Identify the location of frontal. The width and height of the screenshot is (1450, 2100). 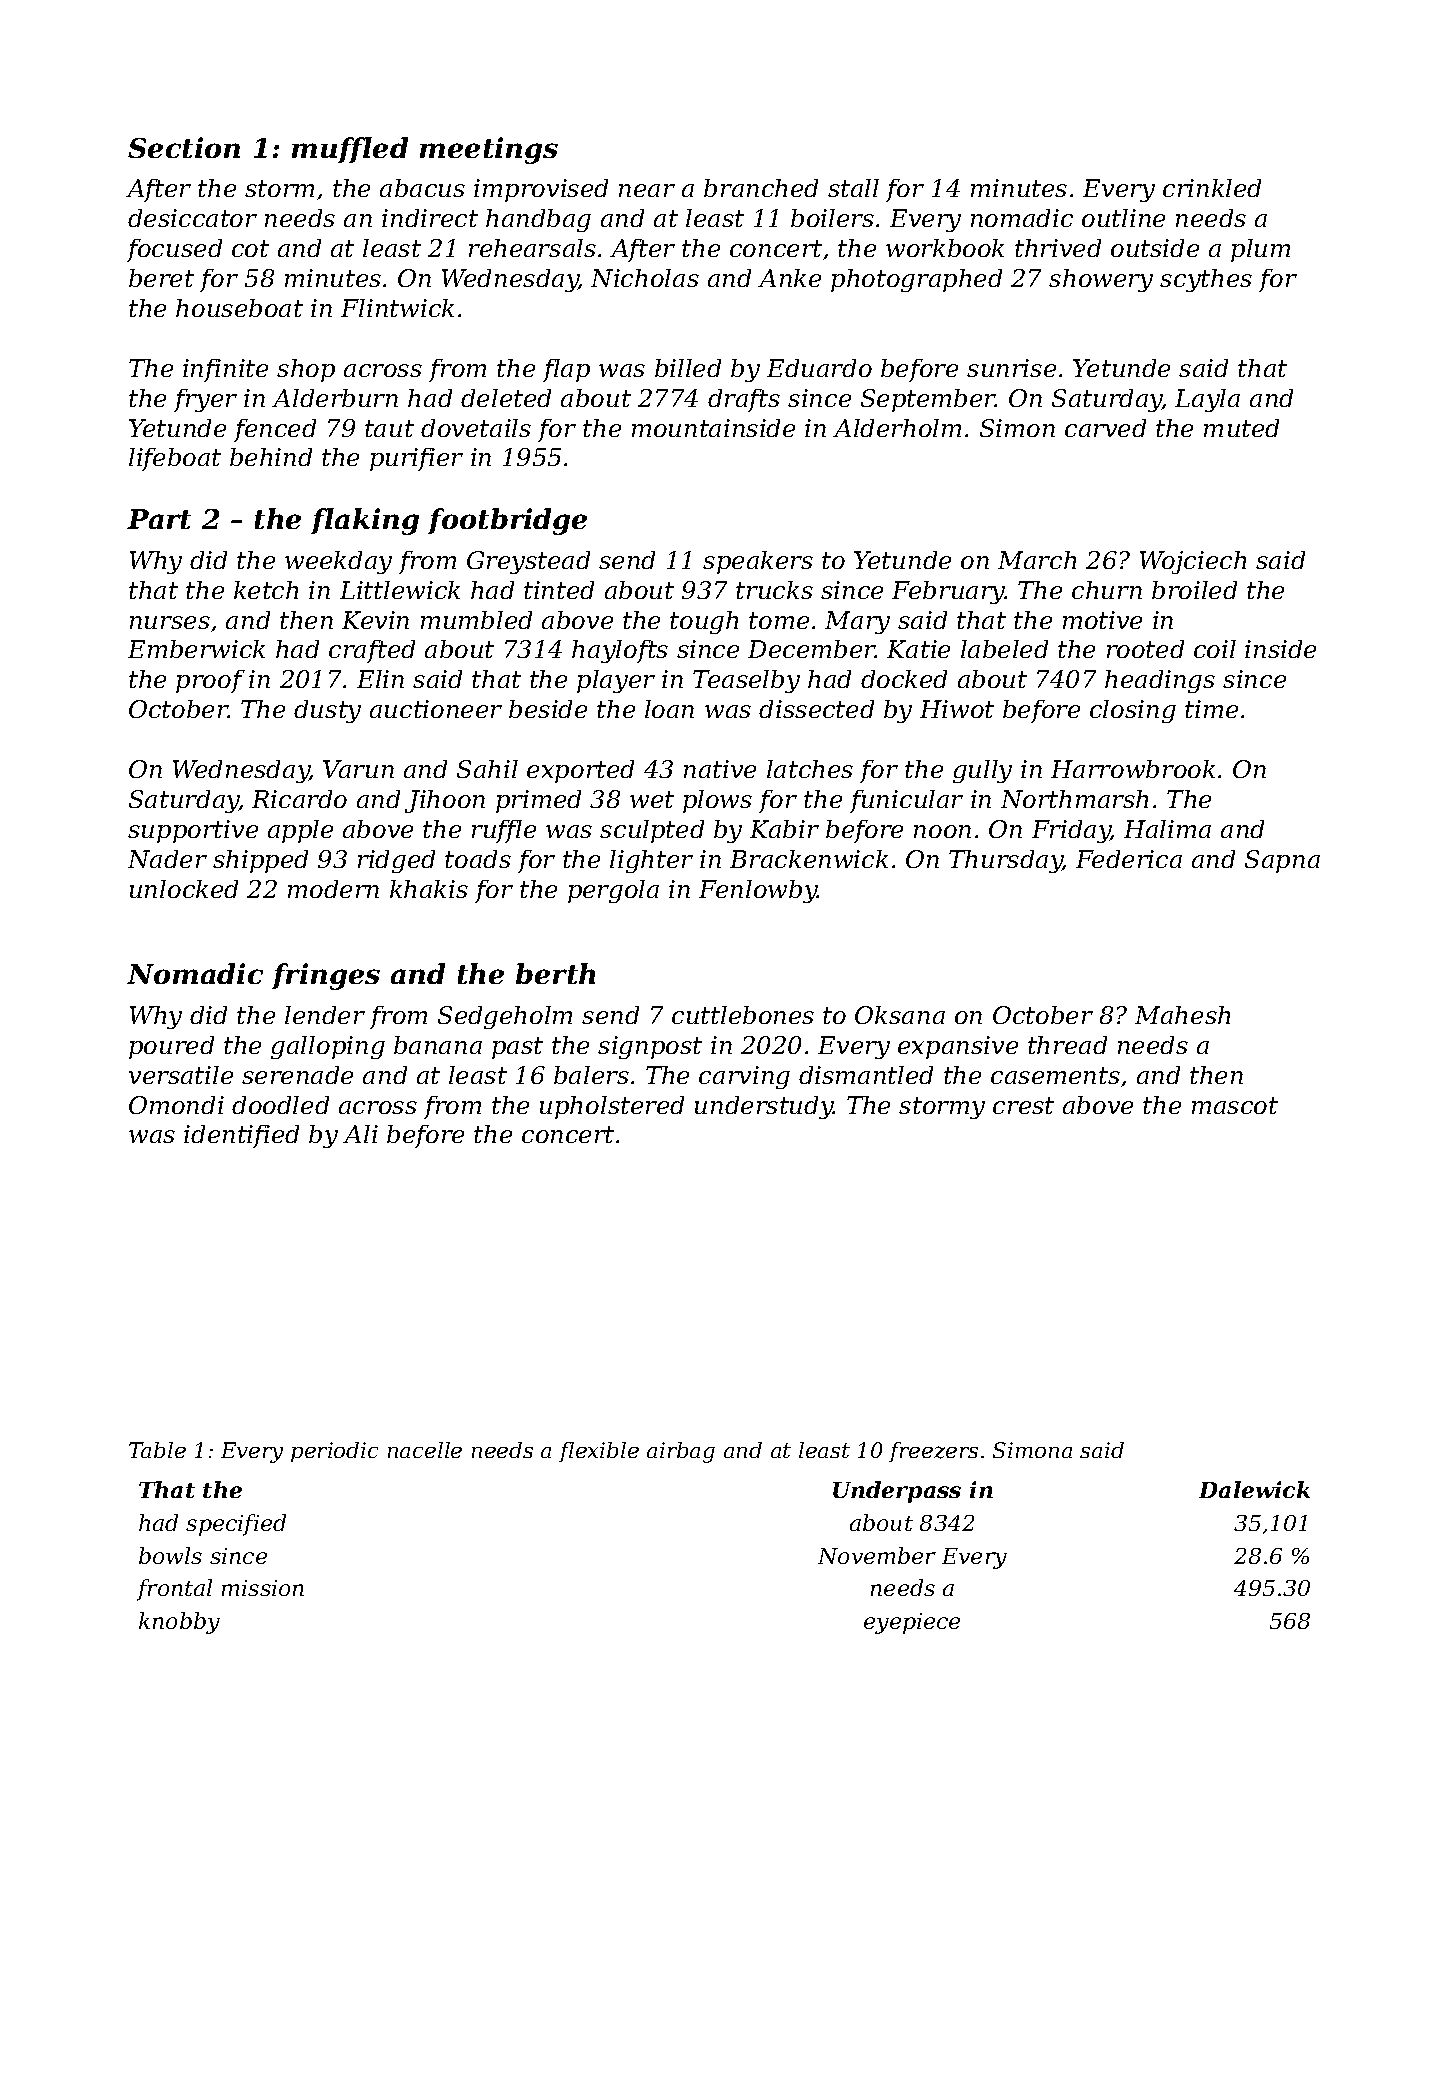
(174, 1590).
